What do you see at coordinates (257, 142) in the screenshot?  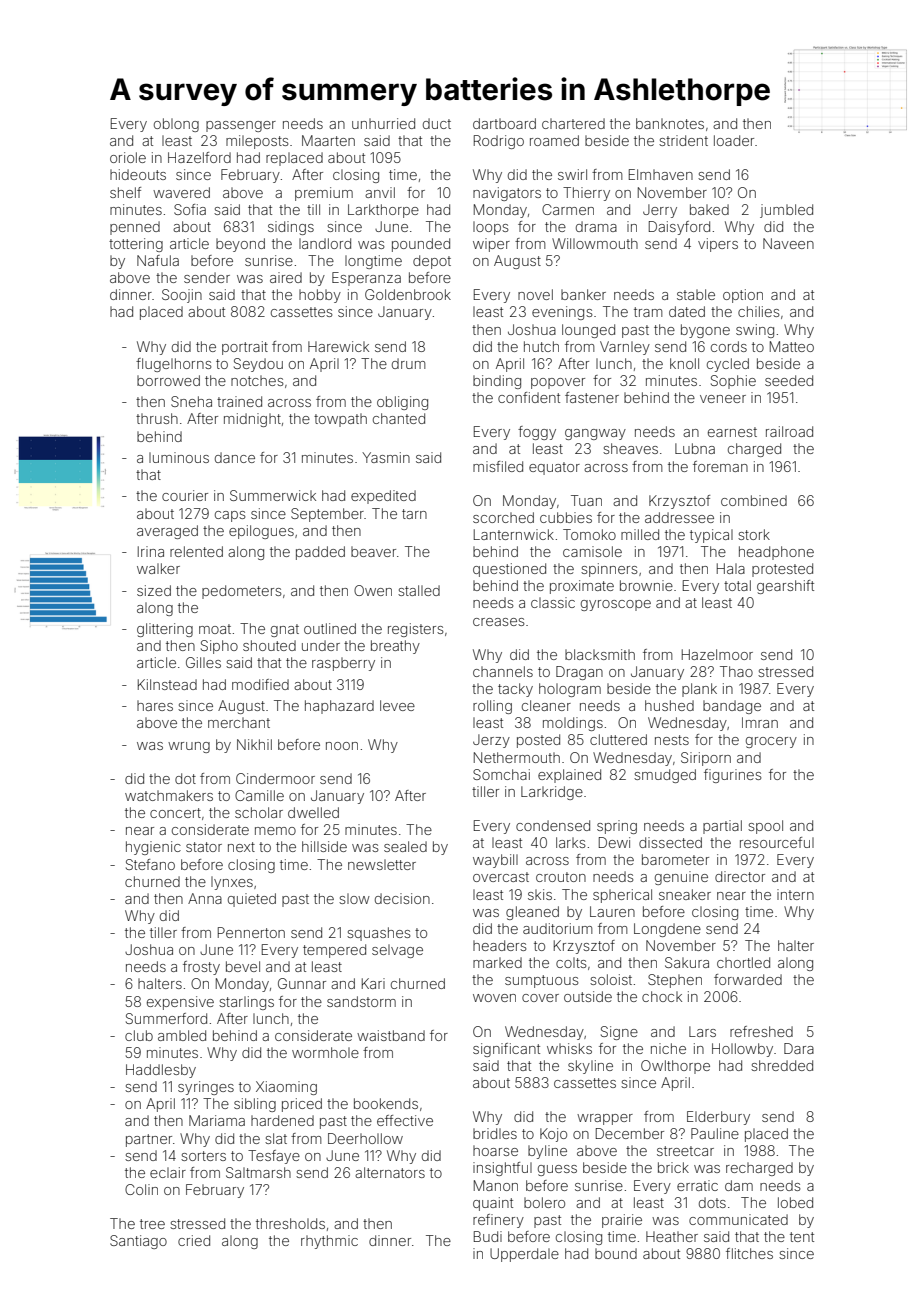 I see `mileposts` at bounding box center [257, 142].
